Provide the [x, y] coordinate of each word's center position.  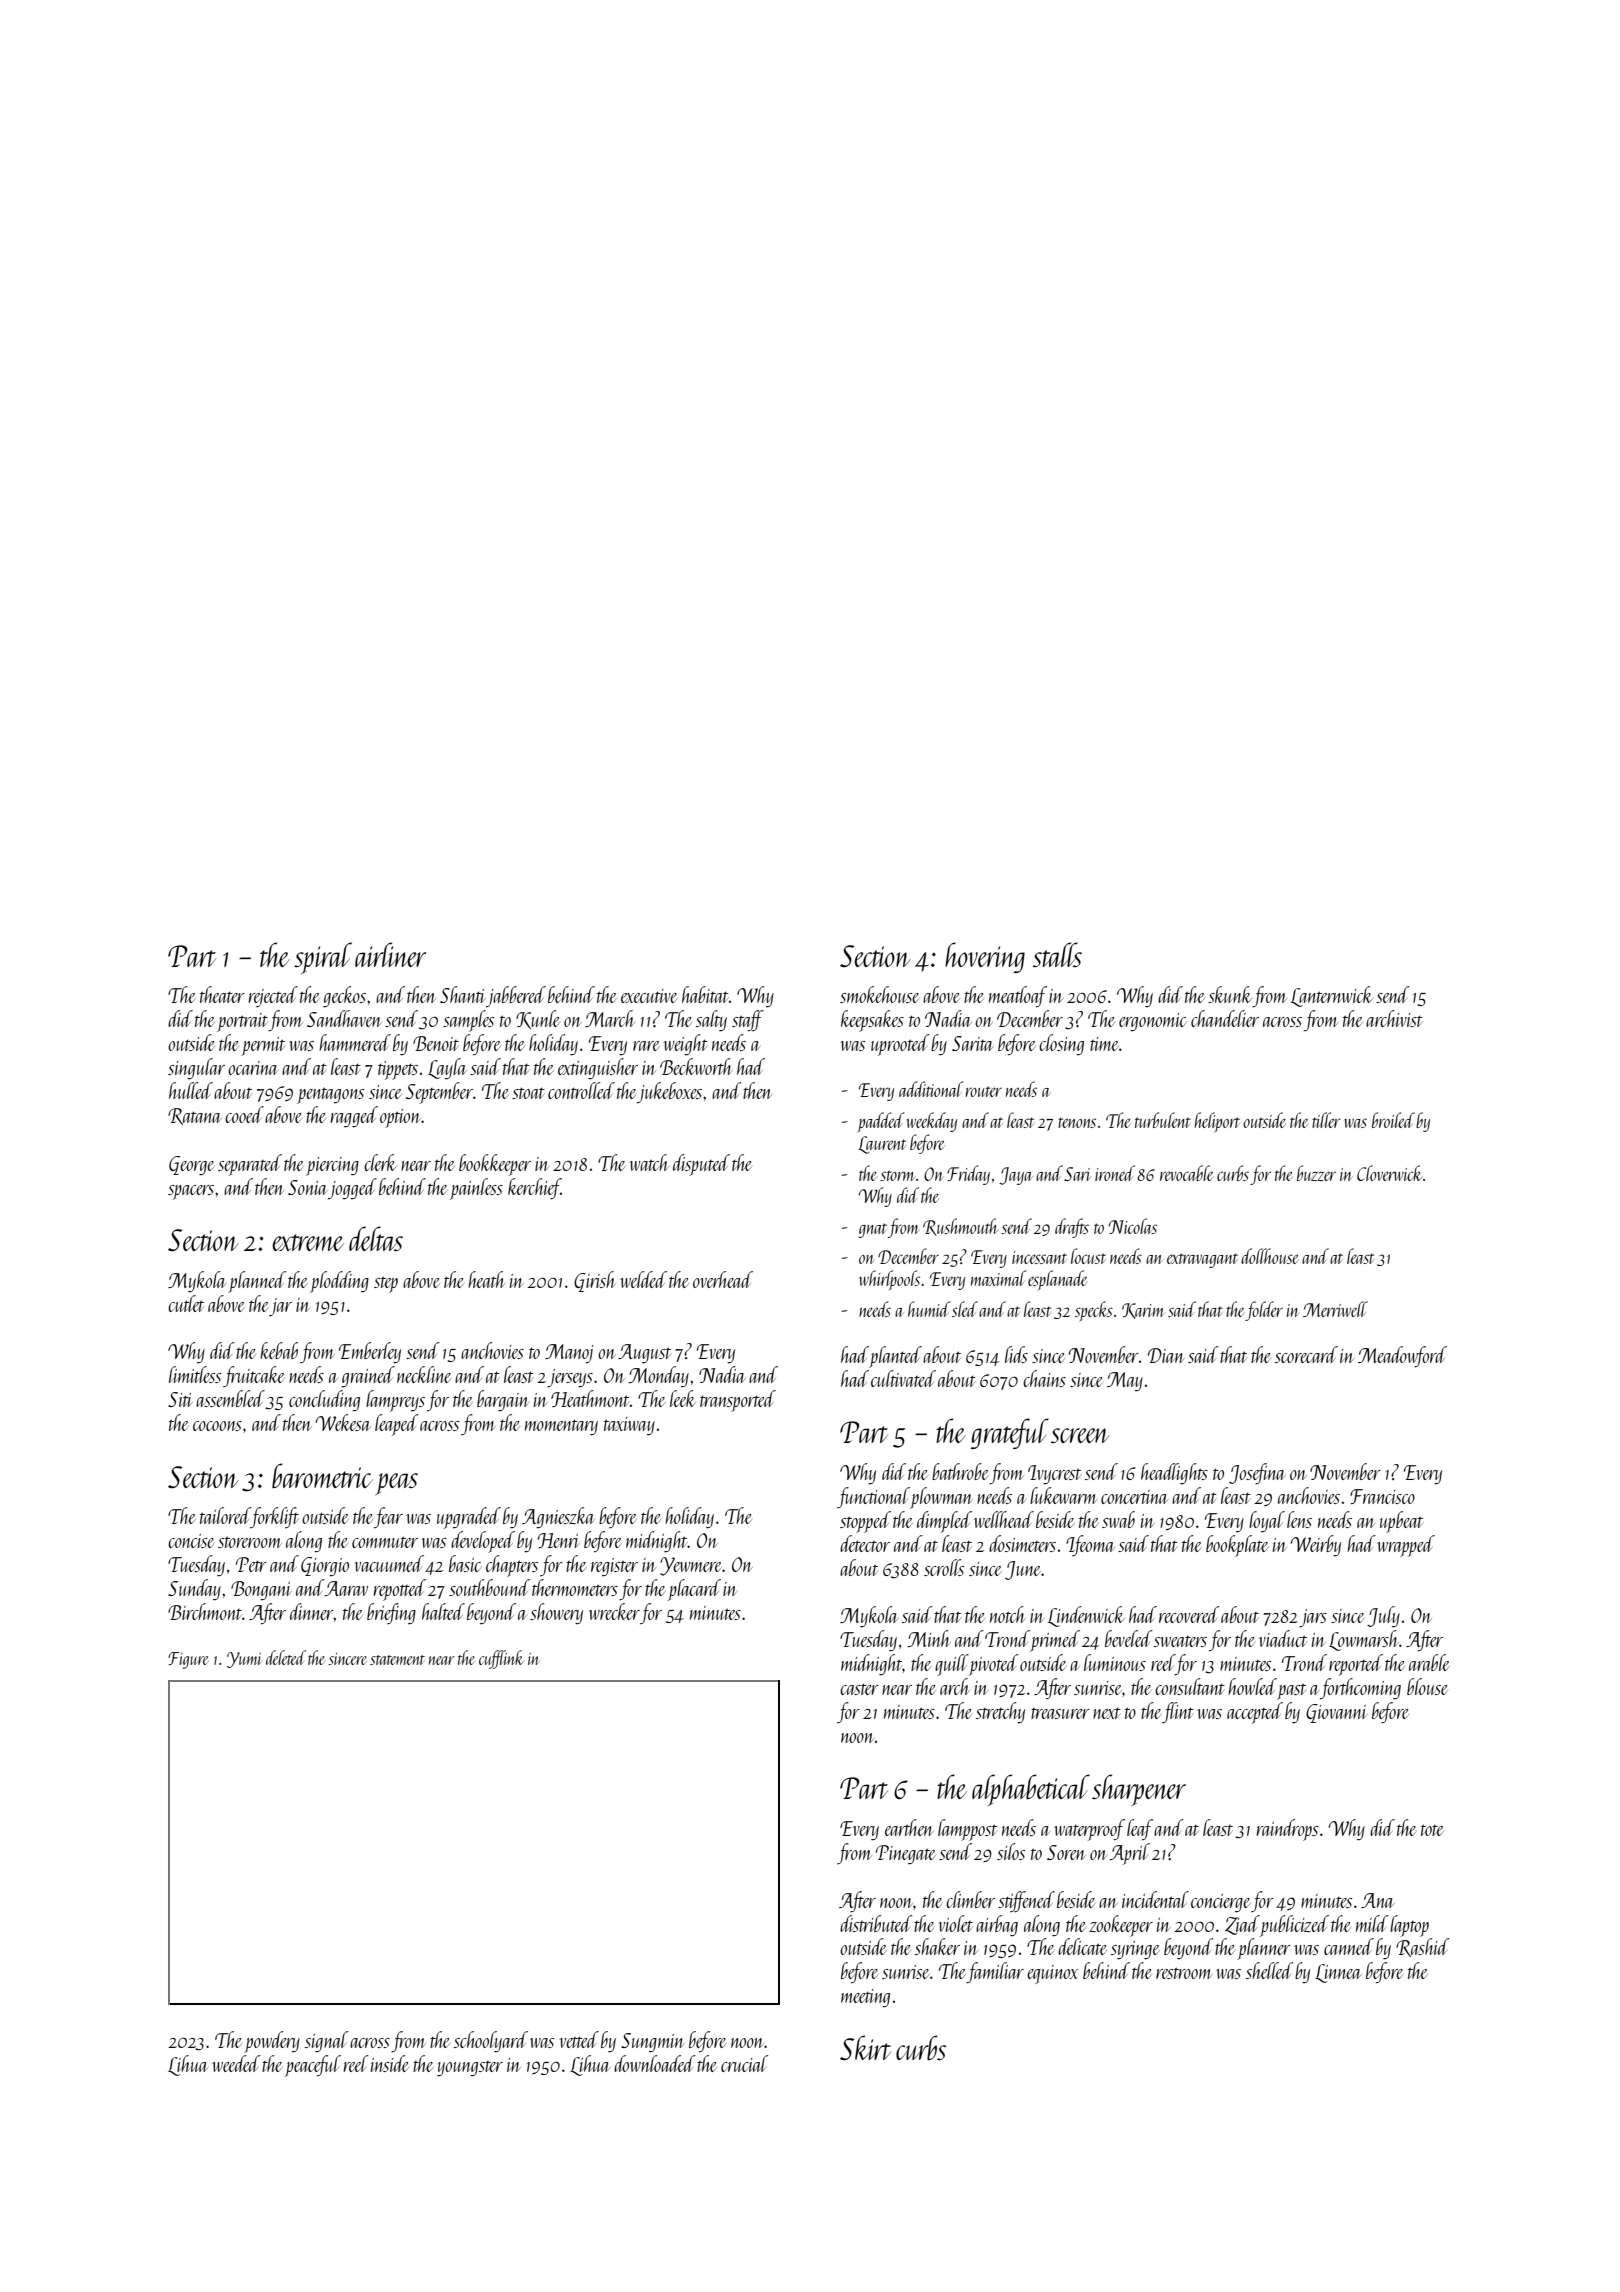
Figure [188, 1660]
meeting [865, 1998]
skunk [1230, 994]
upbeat [1401, 1522]
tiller [1326, 1120]
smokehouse [879, 994]
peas [396, 1484]
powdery [272, 2042]
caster [859, 1689]
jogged [352, 1189]
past [1291, 1691]
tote [1432, 1830]
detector [865, 1543]
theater [222, 994]
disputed [701, 1165]
